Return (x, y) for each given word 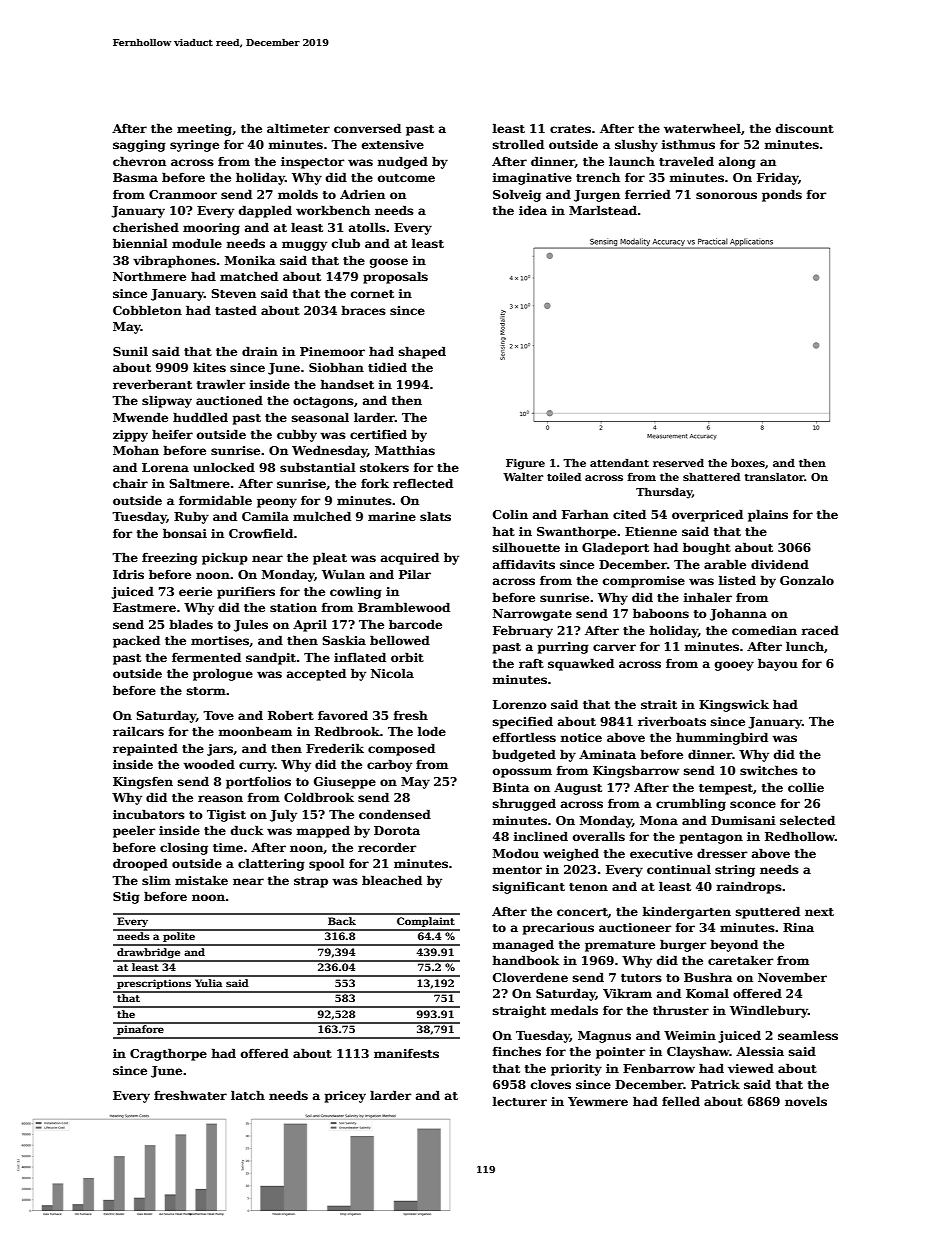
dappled (265, 211)
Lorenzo (520, 704)
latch (248, 1095)
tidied (387, 367)
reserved (678, 462)
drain (260, 351)
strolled (518, 144)
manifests (406, 1053)
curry (257, 767)
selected (807, 820)
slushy (636, 145)
